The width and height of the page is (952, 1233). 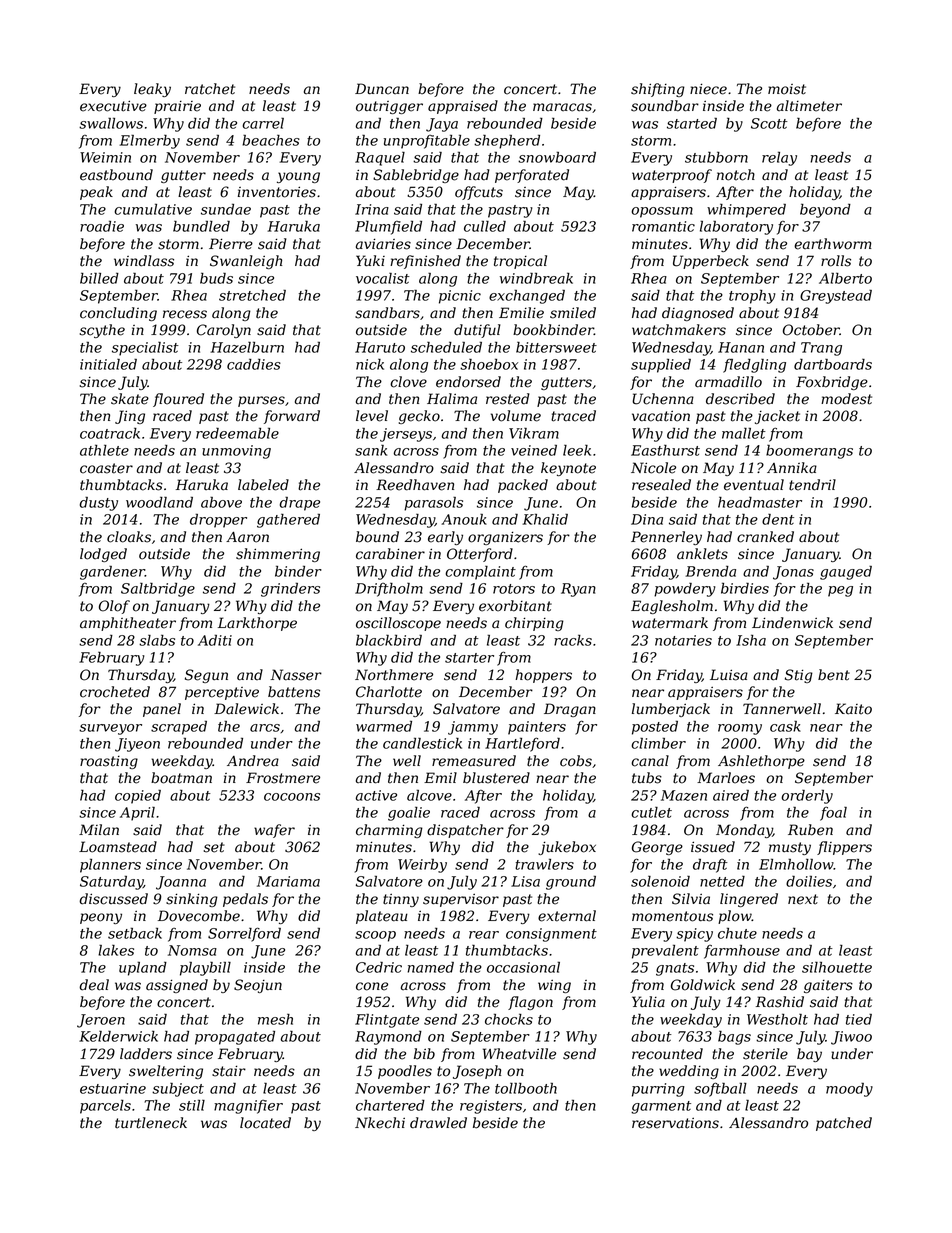 What do you see at coordinates (106, 468) in the page?
I see `coaster` at bounding box center [106, 468].
